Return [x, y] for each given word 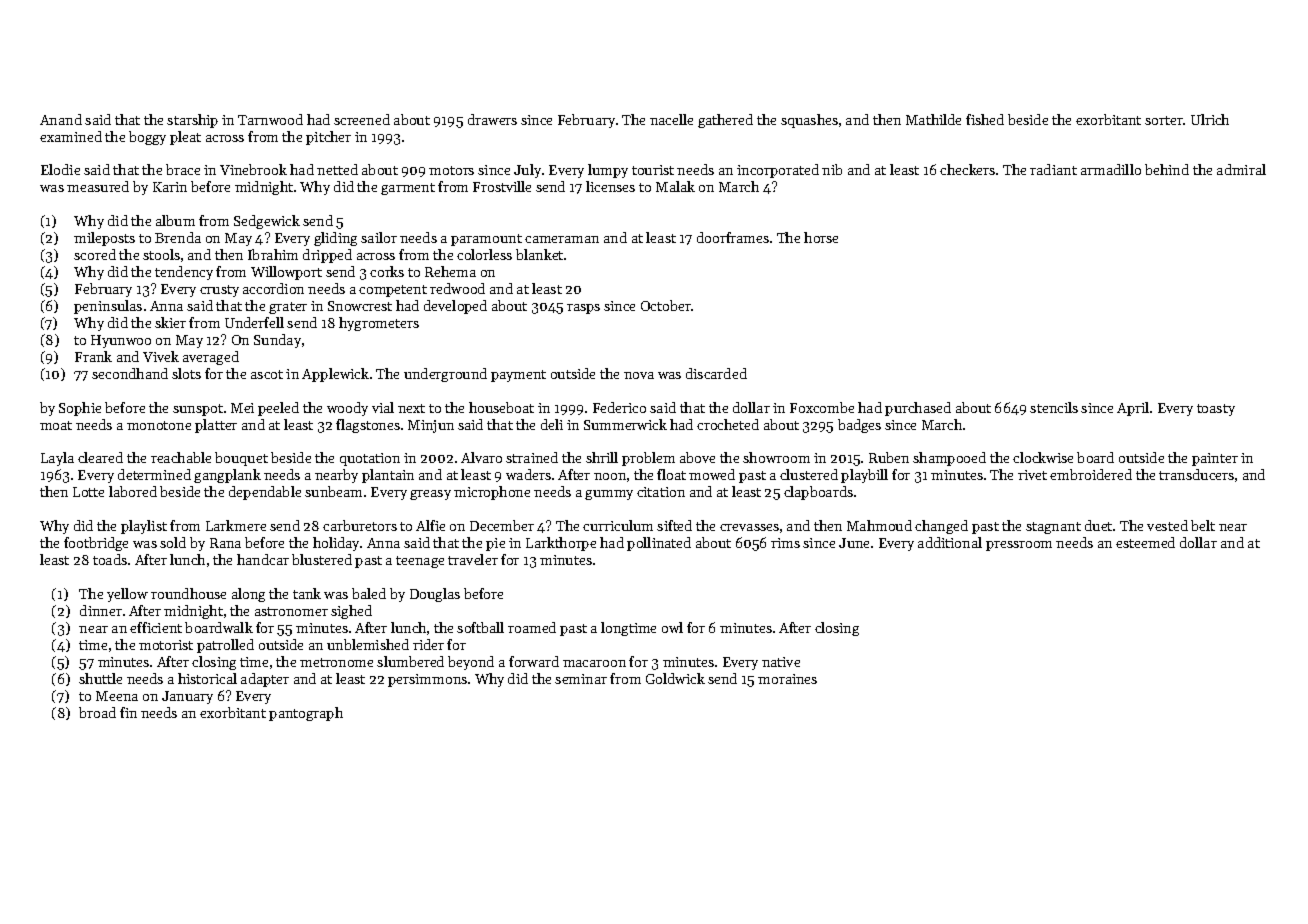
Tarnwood [270, 119]
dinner [101, 610]
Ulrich [1210, 119]
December [502, 525]
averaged [211, 358]
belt [1203, 525]
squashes [809, 121]
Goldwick [675, 678]
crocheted [728, 424]
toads [110, 559]
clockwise [1043, 457]
